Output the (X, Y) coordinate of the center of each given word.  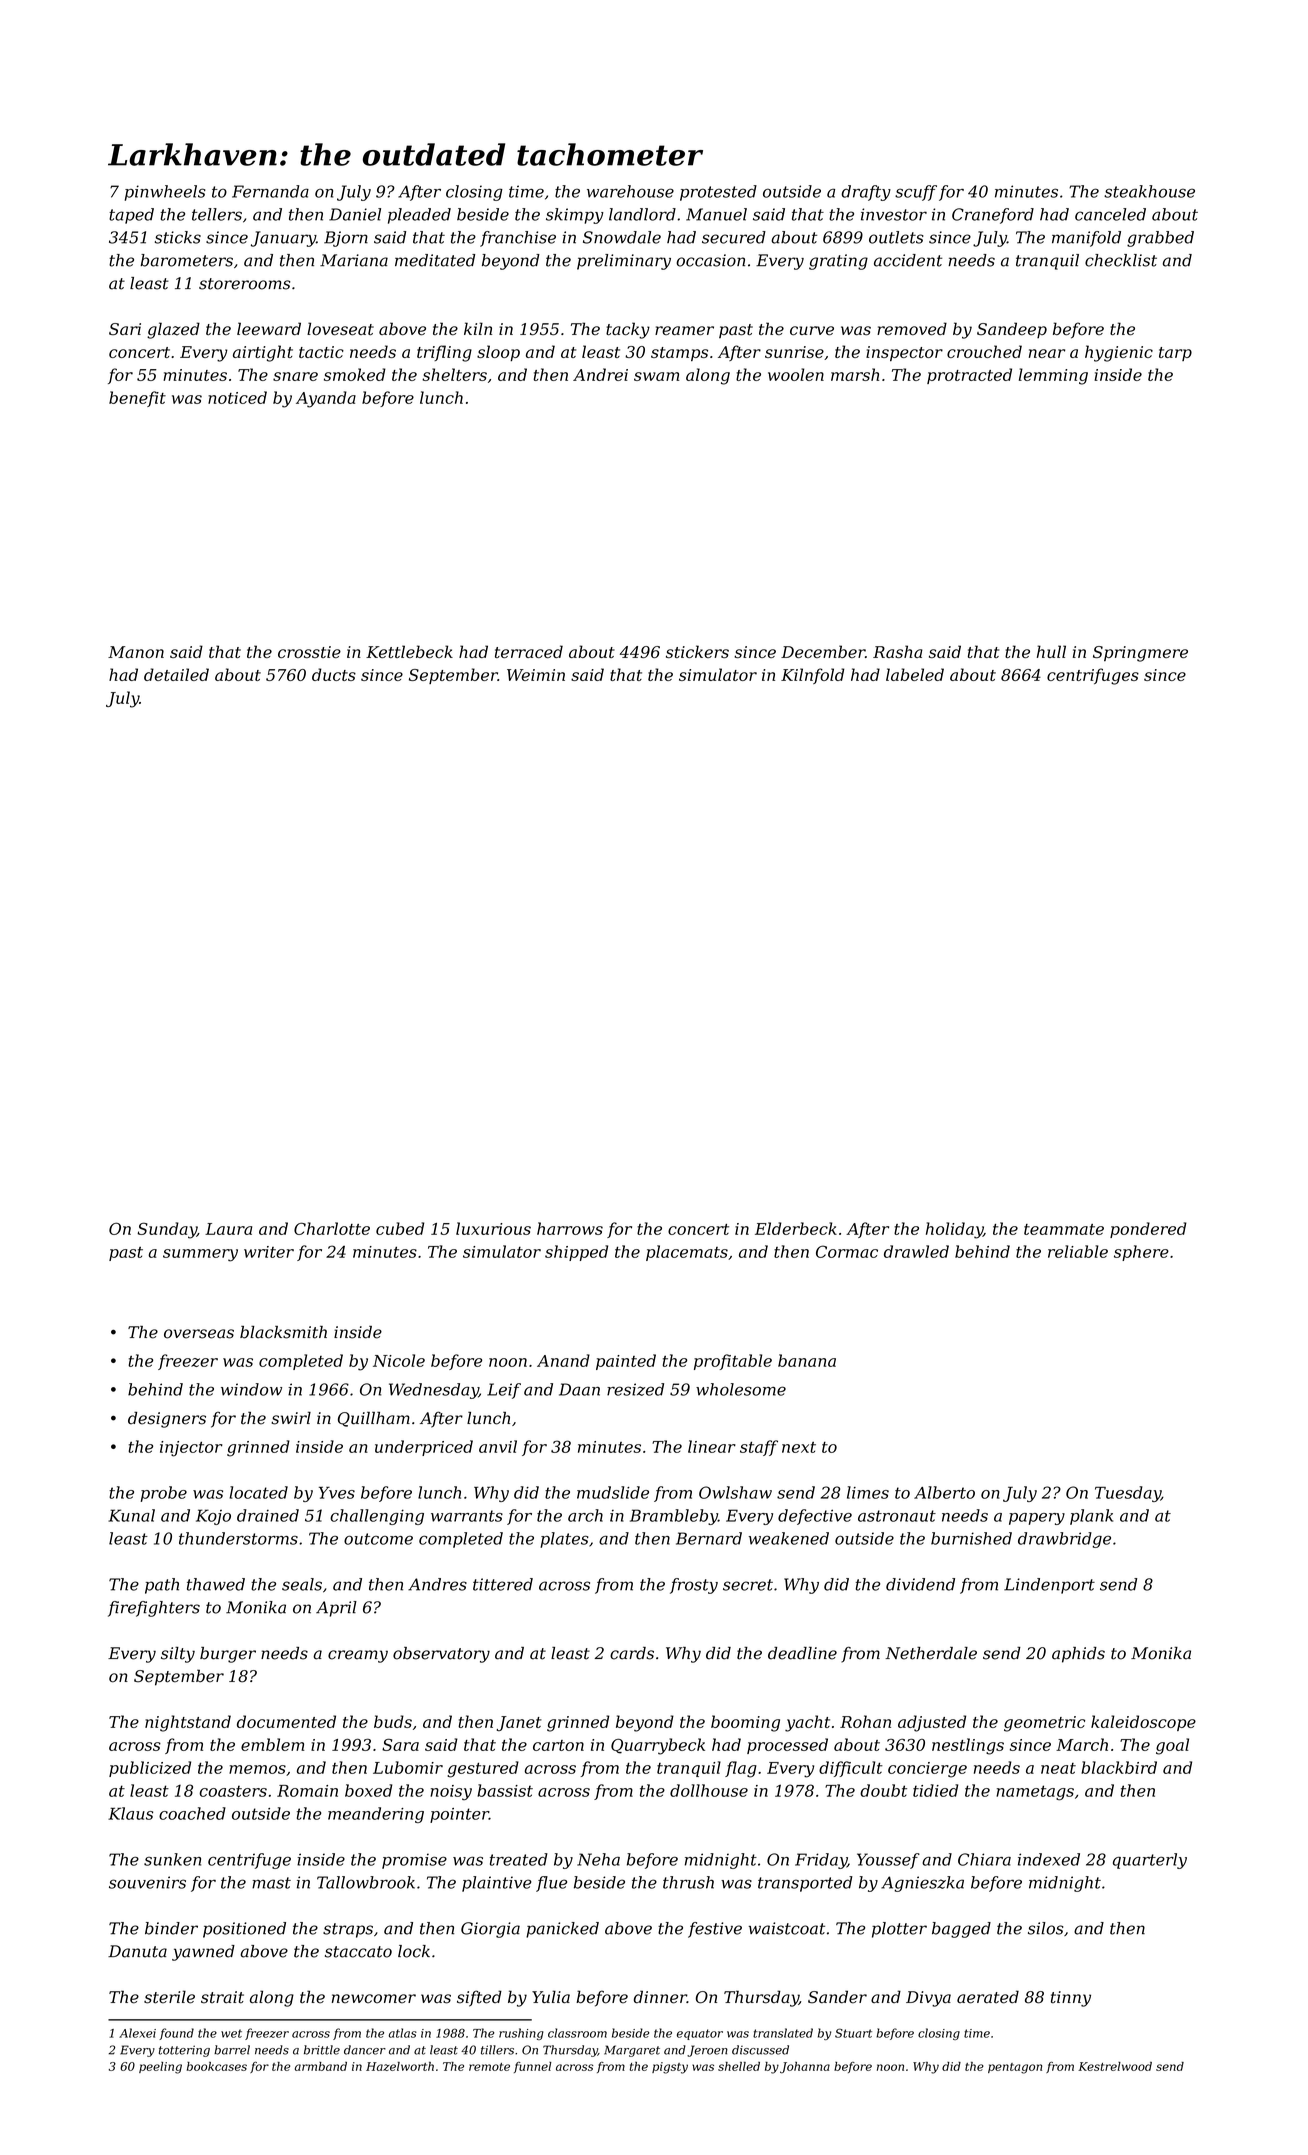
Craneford (993, 216)
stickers (697, 651)
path (162, 1586)
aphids (1078, 1655)
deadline (802, 1653)
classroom (577, 2033)
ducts (334, 674)
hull (1051, 651)
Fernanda (270, 191)
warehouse (630, 191)
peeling (160, 2068)
